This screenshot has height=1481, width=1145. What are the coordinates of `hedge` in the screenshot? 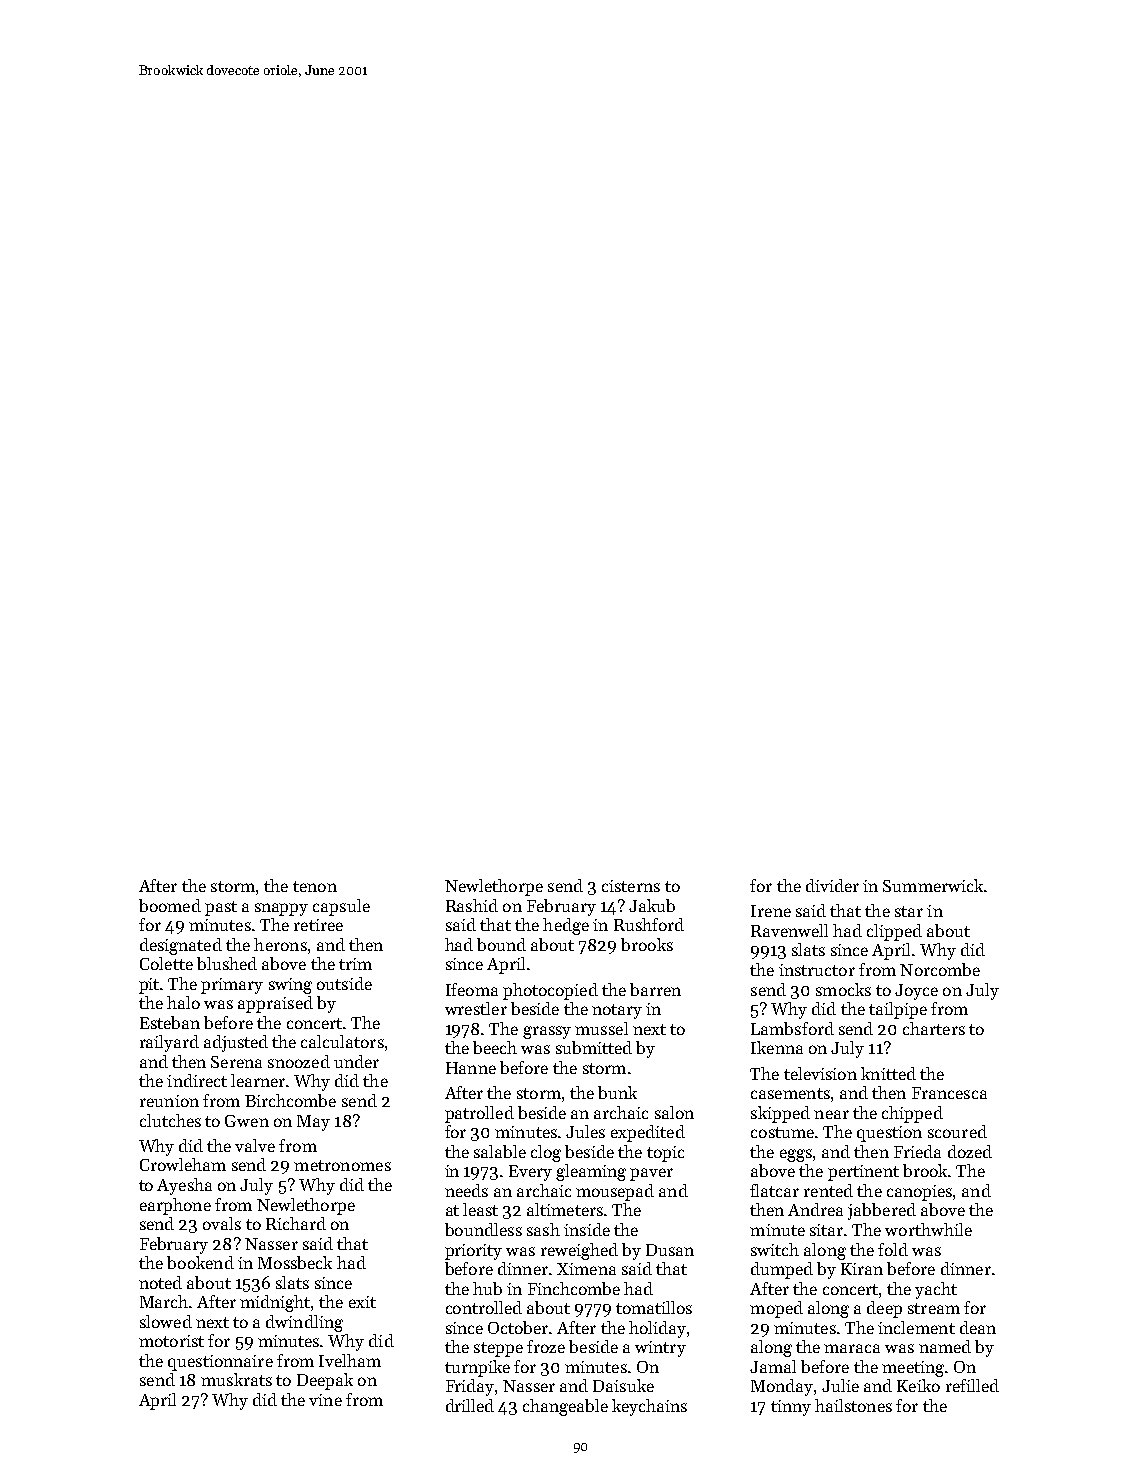 It's located at (566, 926).
